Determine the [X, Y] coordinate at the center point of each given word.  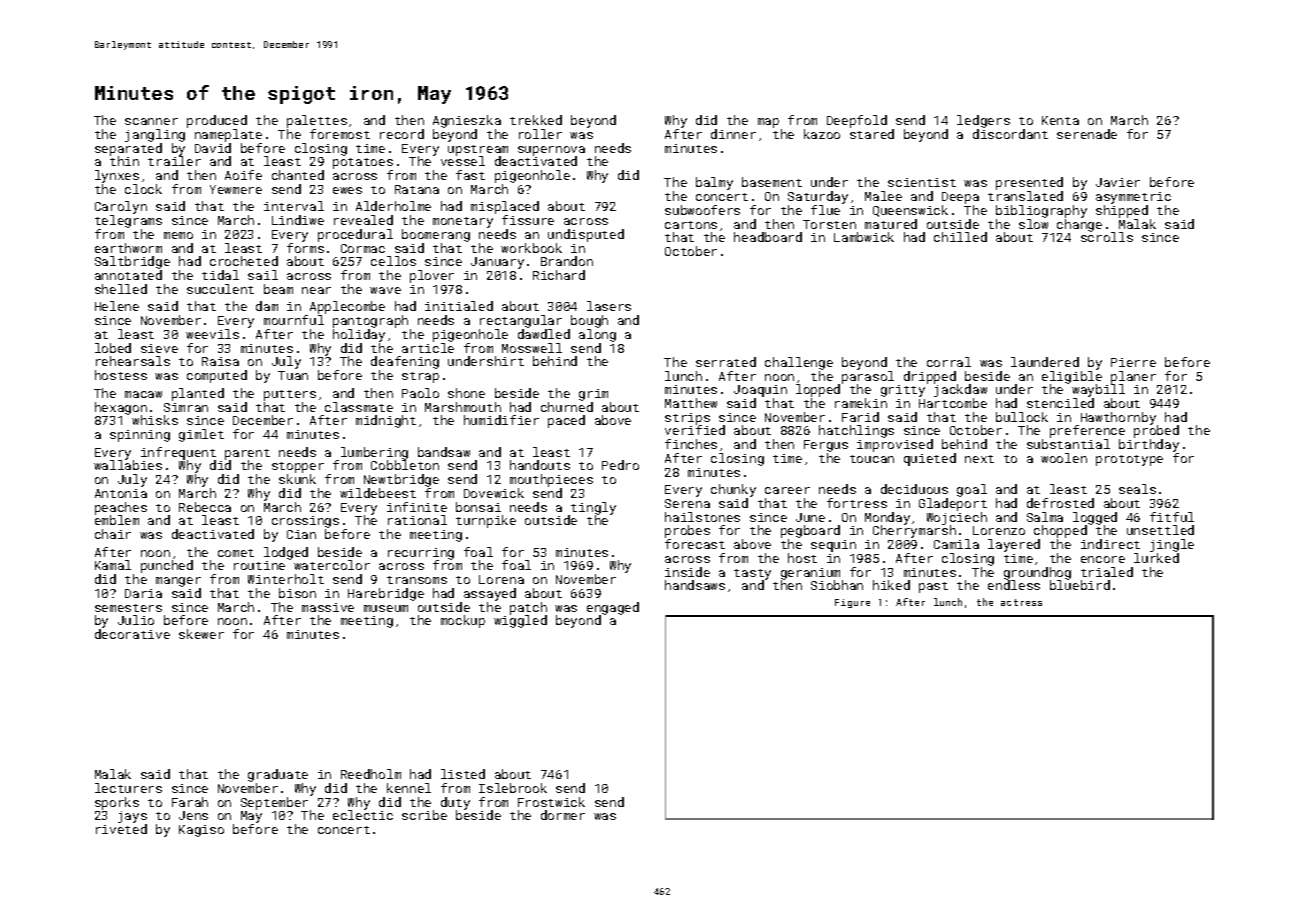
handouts [540, 465]
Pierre [1133, 362]
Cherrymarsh [914, 532]
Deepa [960, 198]
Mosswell [532, 348]
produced [217, 121]
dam [267, 306]
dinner [733, 134]
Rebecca [205, 507]
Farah [190, 802]
